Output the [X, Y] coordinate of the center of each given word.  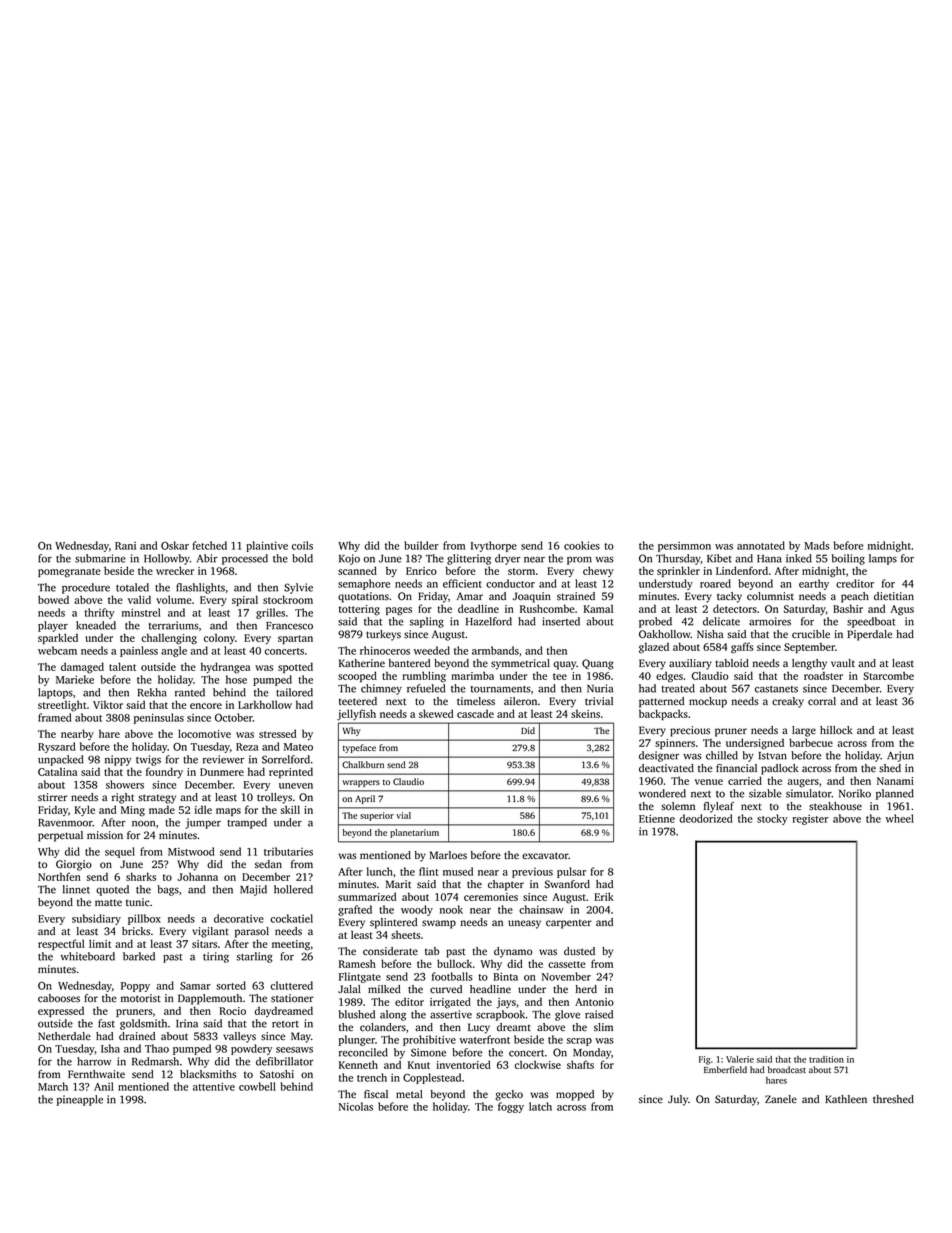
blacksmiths [208, 1074]
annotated [761, 545]
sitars [204, 944]
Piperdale [869, 635]
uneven [296, 786]
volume [174, 599]
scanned [357, 570]
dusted [579, 951]
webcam [57, 650]
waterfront [485, 1039]
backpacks [663, 714]
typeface [359, 748]
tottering [359, 610]
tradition [826, 1059]
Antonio [594, 1002]
